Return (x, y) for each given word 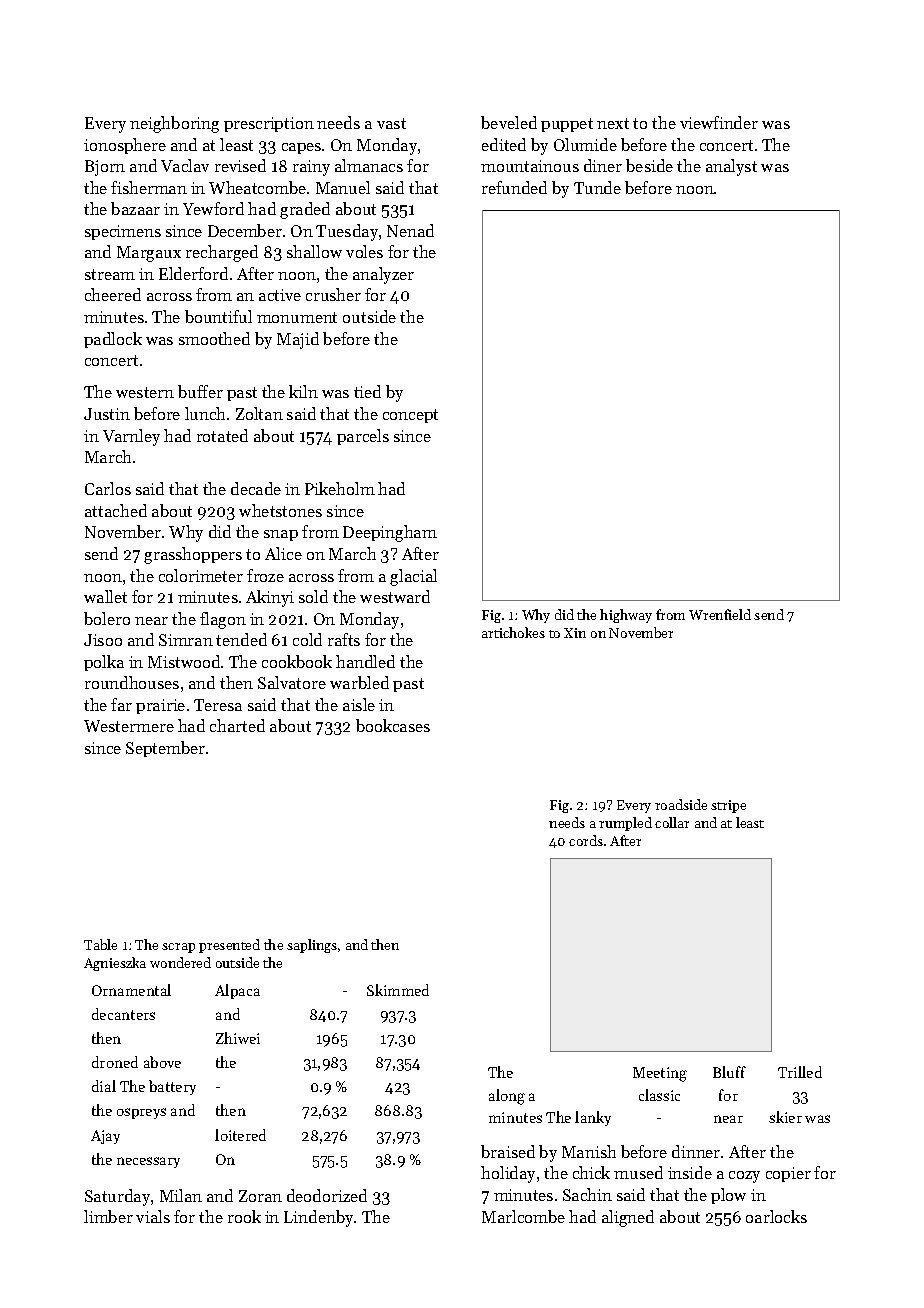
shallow (314, 251)
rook (244, 1216)
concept (410, 416)
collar (672, 822)
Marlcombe (523, 1216)
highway (626, 616)
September (165, 749)
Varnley (131, 437)
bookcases (393, 725)
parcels (363, 437)
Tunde (597, 187)
